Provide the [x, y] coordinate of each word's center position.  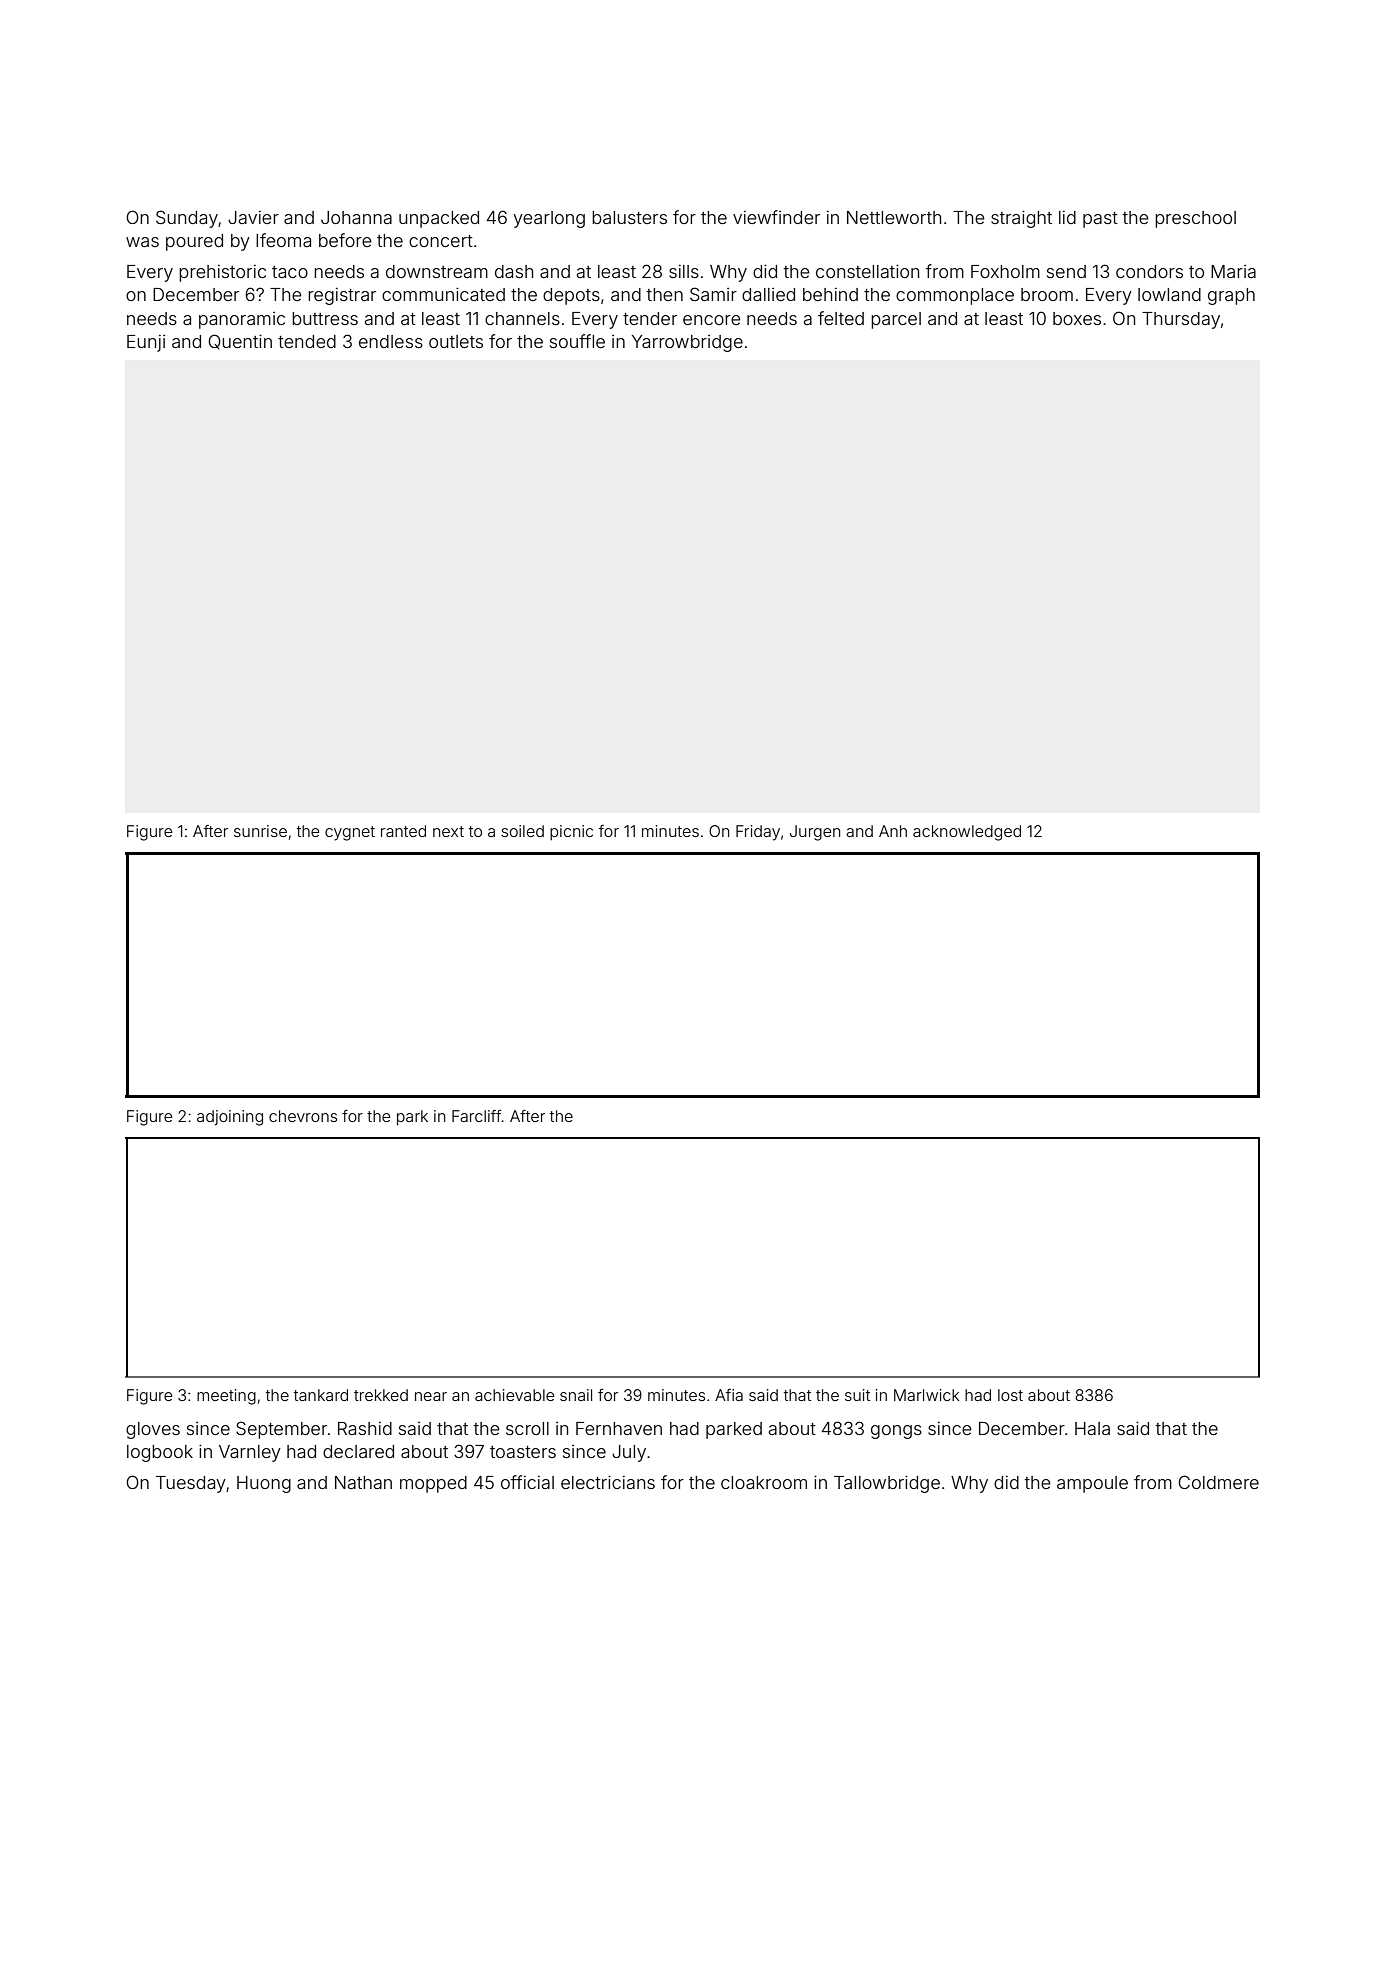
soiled [522, 831]
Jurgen [815, 833]
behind [830, 294]
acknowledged [967, 833]
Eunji [146, 343]
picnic [571, 832]
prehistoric [222, 273]
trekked [381, 1395]
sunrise [260, 831]
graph [1231, 296]
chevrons [303, 1116]
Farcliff [476, 1116]
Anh [893, 831]
